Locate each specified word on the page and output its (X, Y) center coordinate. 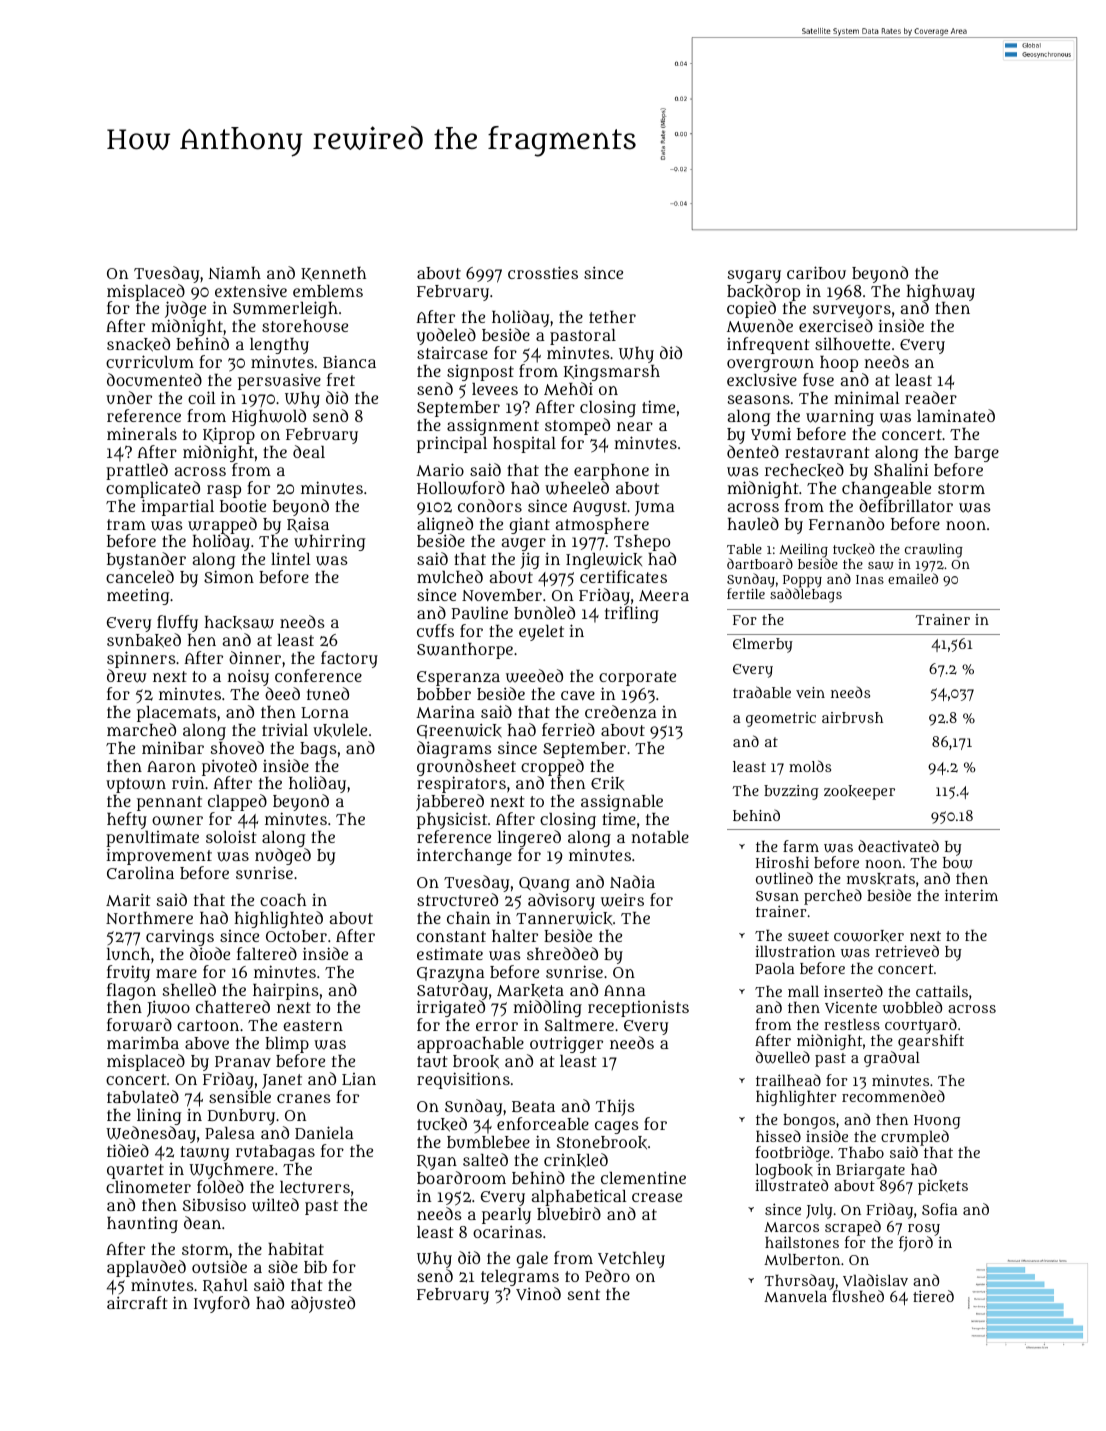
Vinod (538, 1294)
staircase (452, 353)
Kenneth (333, 274)
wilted (275, 1205)
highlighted (278, 919)
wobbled (912, 1007)
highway (940, 293)
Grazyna (451, 974)
